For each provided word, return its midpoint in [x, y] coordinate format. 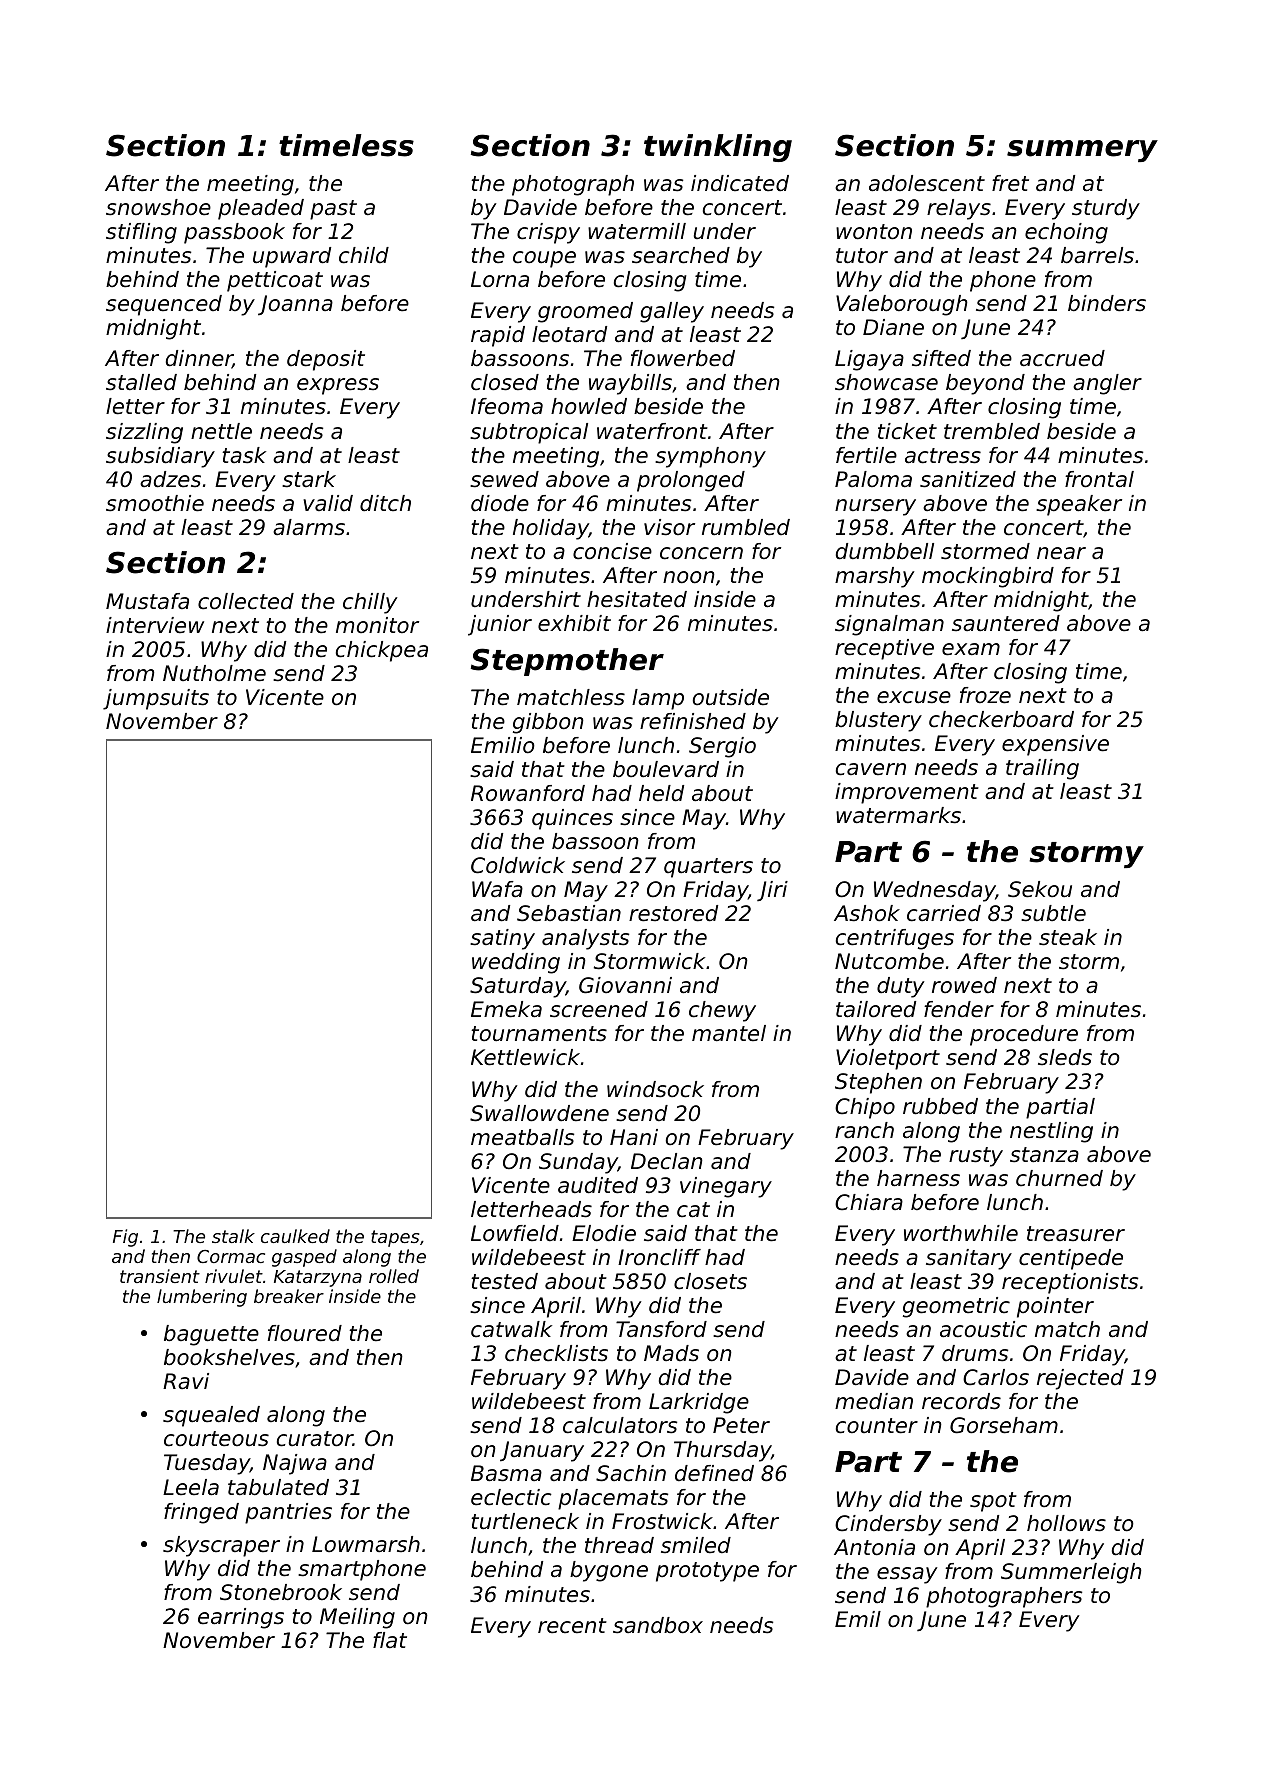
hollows [1066, 1523]
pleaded [261, 209]
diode [500, 503]
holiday [551, 529]
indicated [740, 183]
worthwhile [961, 1233]
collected [246, 601]
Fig [125, 1238]
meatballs [522, 1137]
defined [714, 1473]
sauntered [1006, 623]
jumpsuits [156, 699]
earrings [241, 1618]
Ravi [186, 1381]
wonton [874, 232]
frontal [1099, 479]
